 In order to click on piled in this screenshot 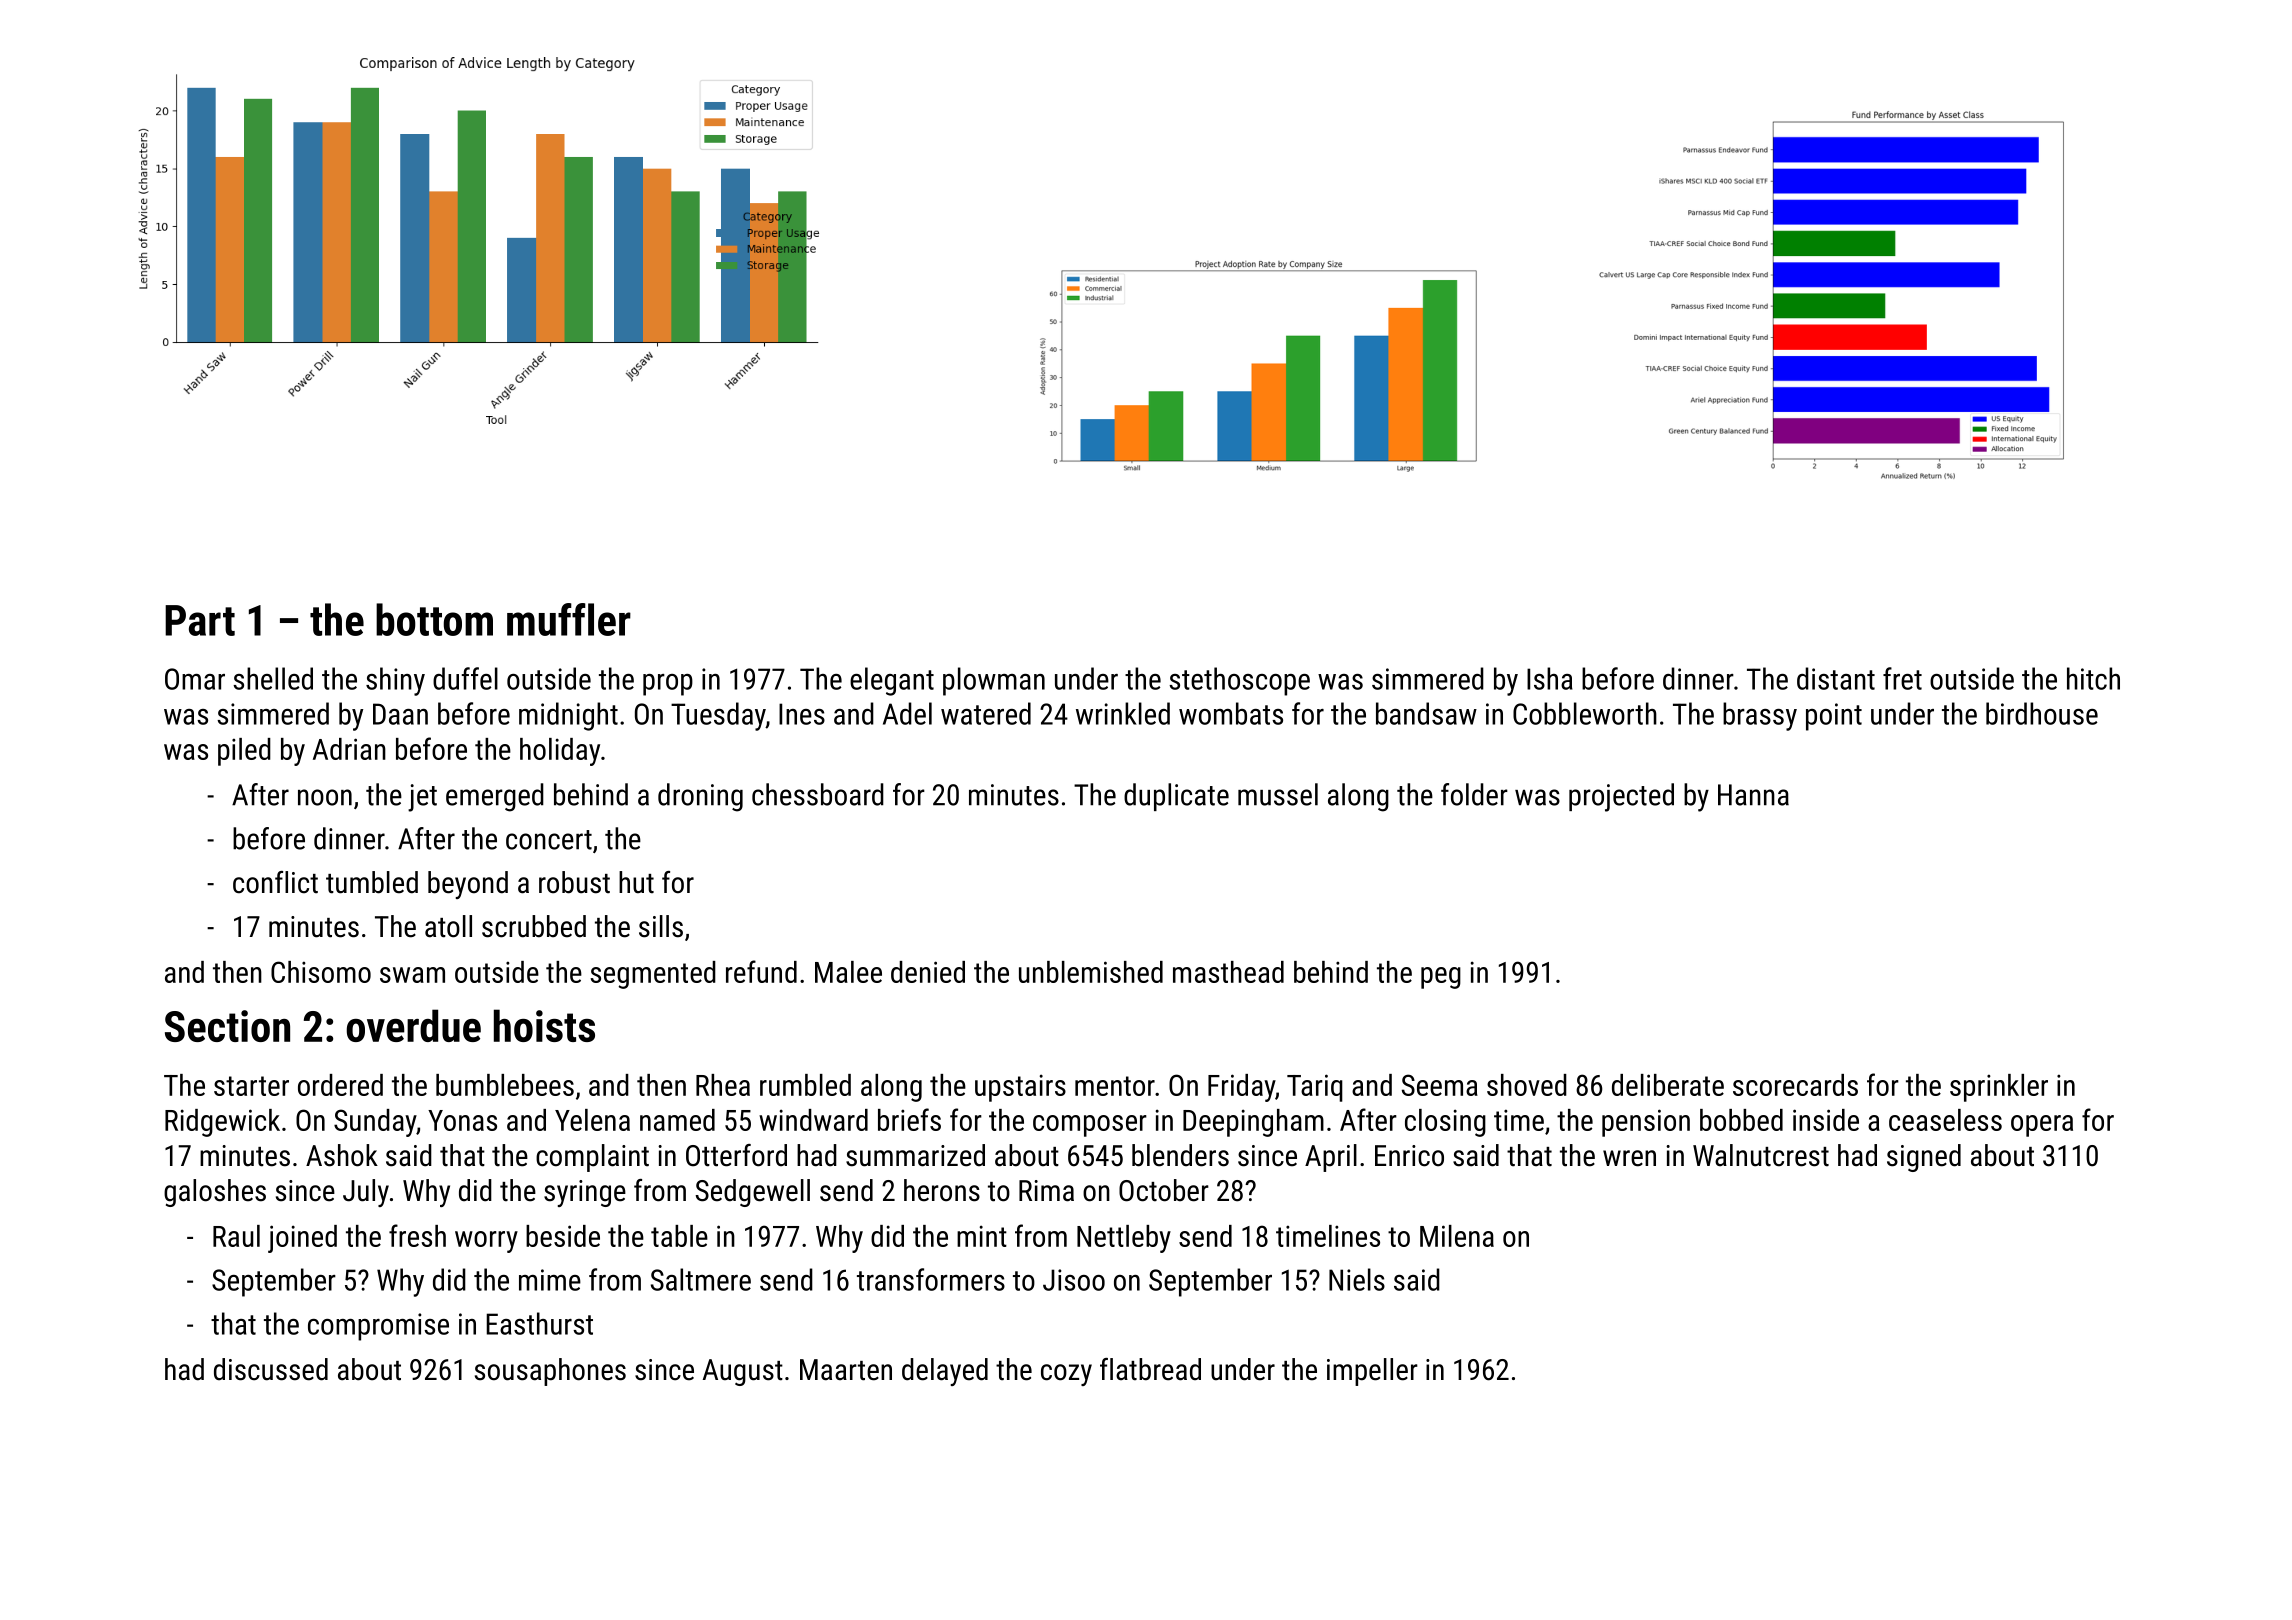, I will do `click(244, 752)`.
